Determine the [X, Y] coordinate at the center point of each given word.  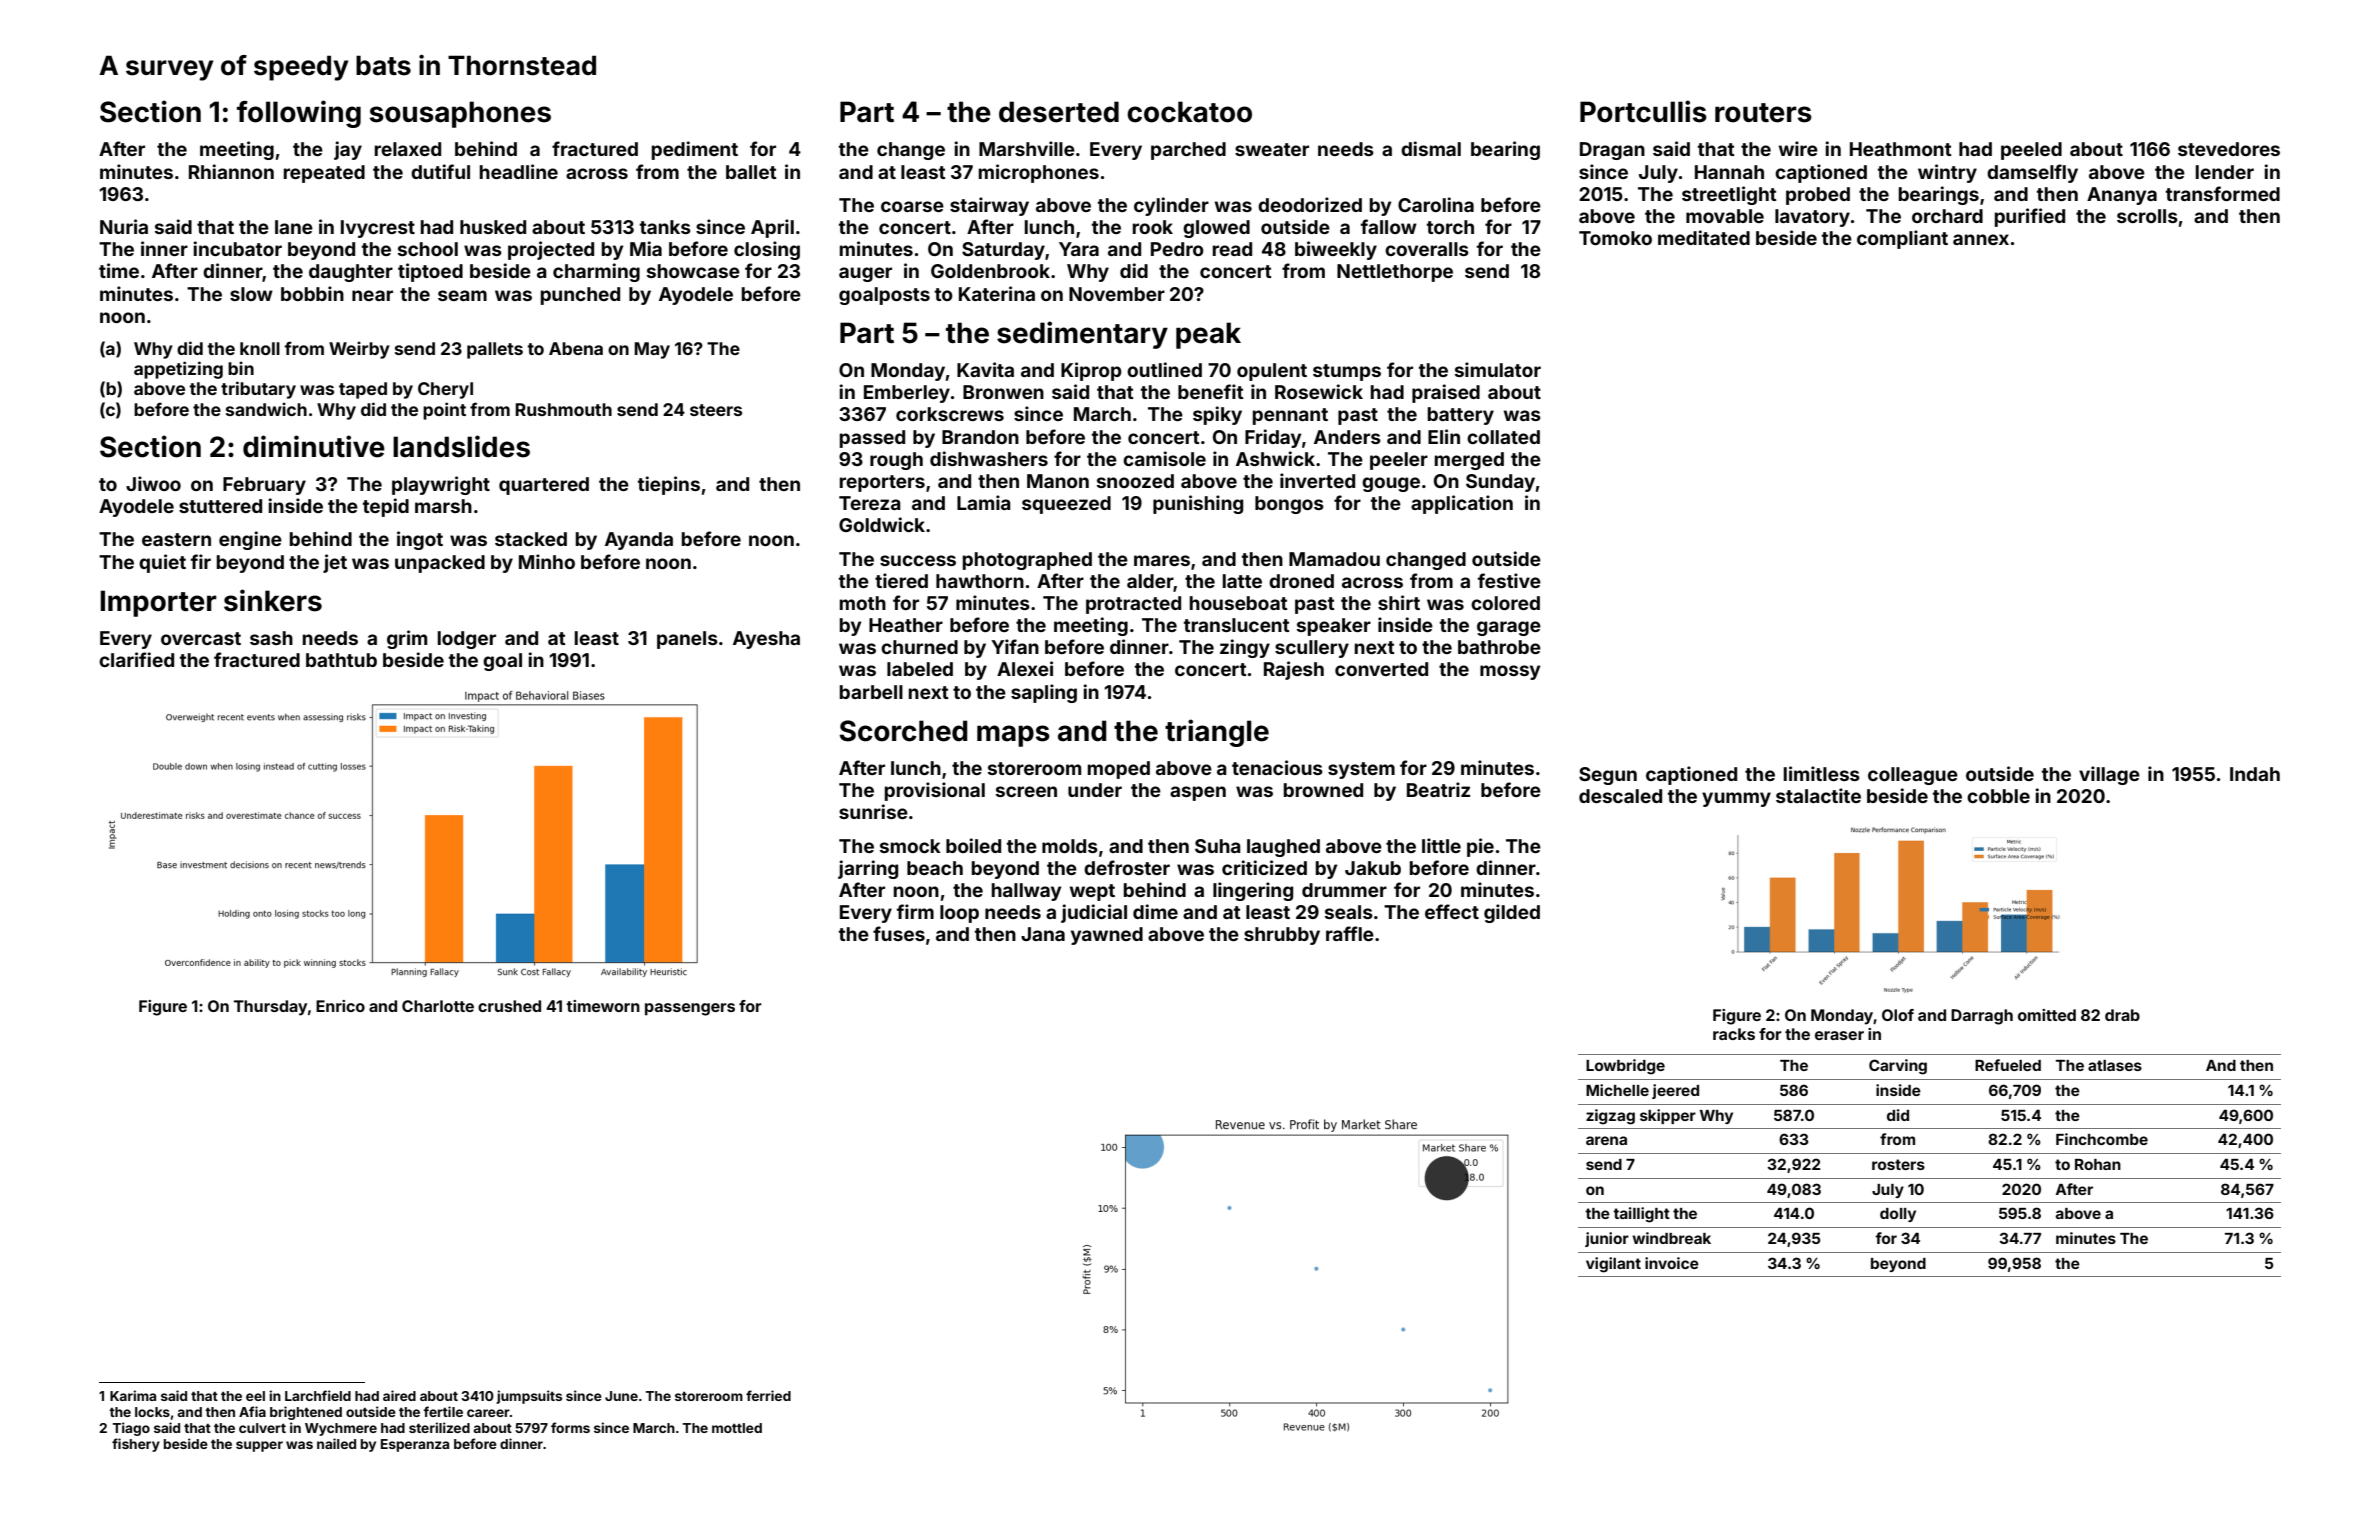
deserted [1059, 112]
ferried [768, 1395]
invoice [1672, 1263]
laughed [1283, 848]
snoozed [1135, 481]
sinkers [273, 600]
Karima [133, 1395]
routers [1763, 113]
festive [1509, 580]
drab [2122, 1015]
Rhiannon [231, 171]
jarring [868, 869]
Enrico [340, 1006]
